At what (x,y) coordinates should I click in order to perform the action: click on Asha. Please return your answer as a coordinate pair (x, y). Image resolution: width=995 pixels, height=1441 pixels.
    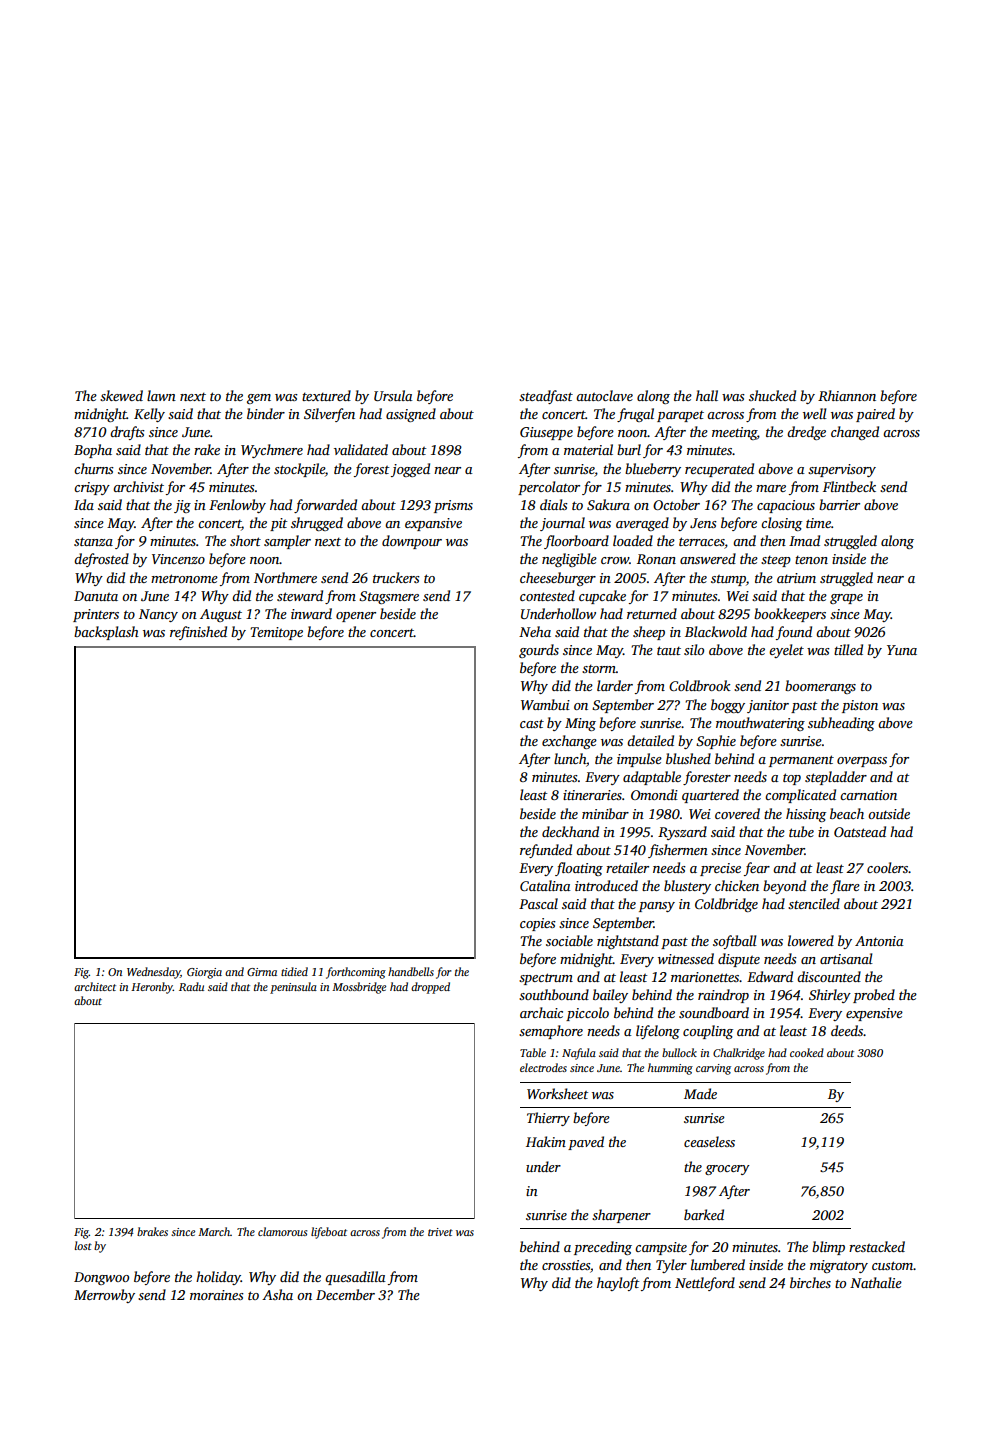
    Looking at the image, I should click on (277, 1294).
